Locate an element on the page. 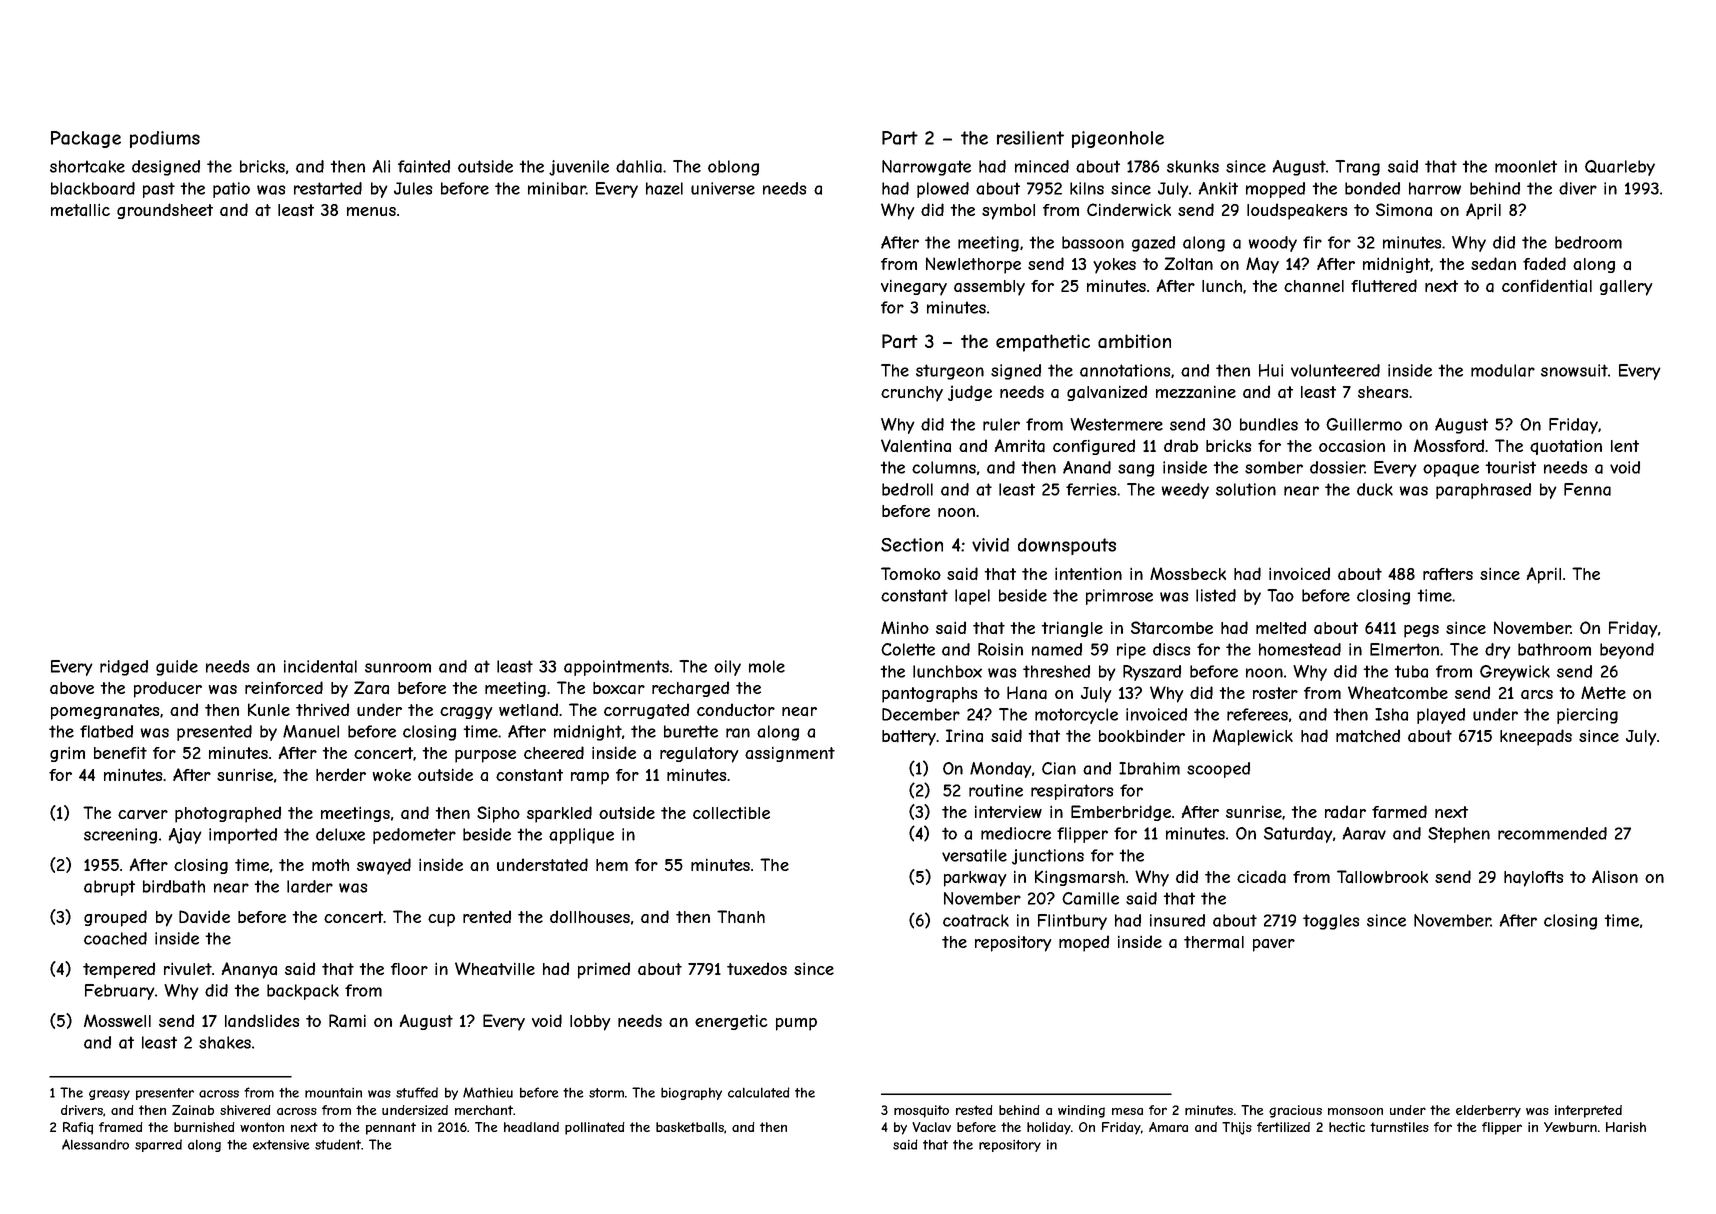 This image has height=1214, width=1716. backpack is located at coordinates (303, 992).
